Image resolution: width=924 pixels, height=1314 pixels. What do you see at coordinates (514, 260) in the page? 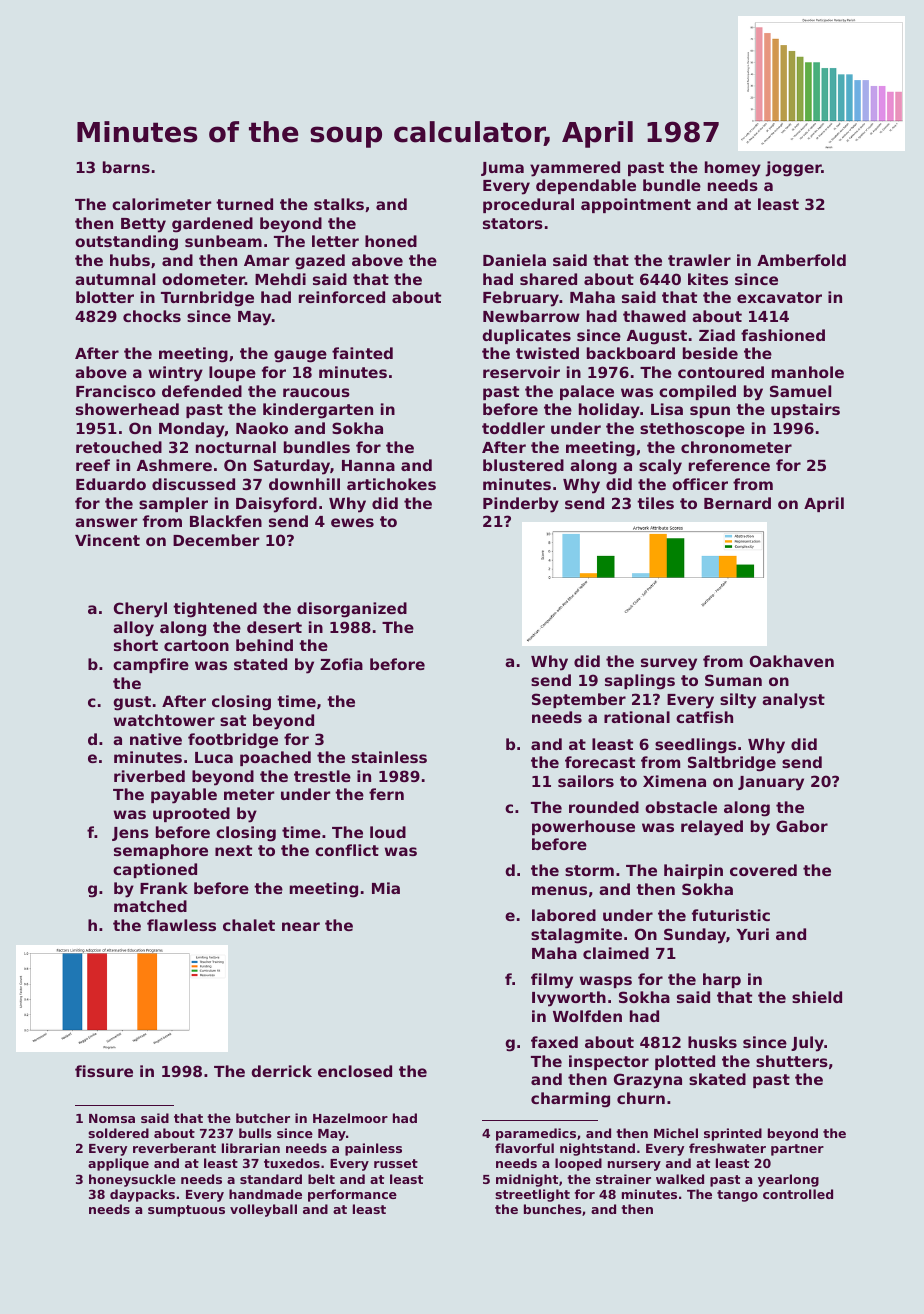
I see `Daniela` at bounding box center [514, 260].
